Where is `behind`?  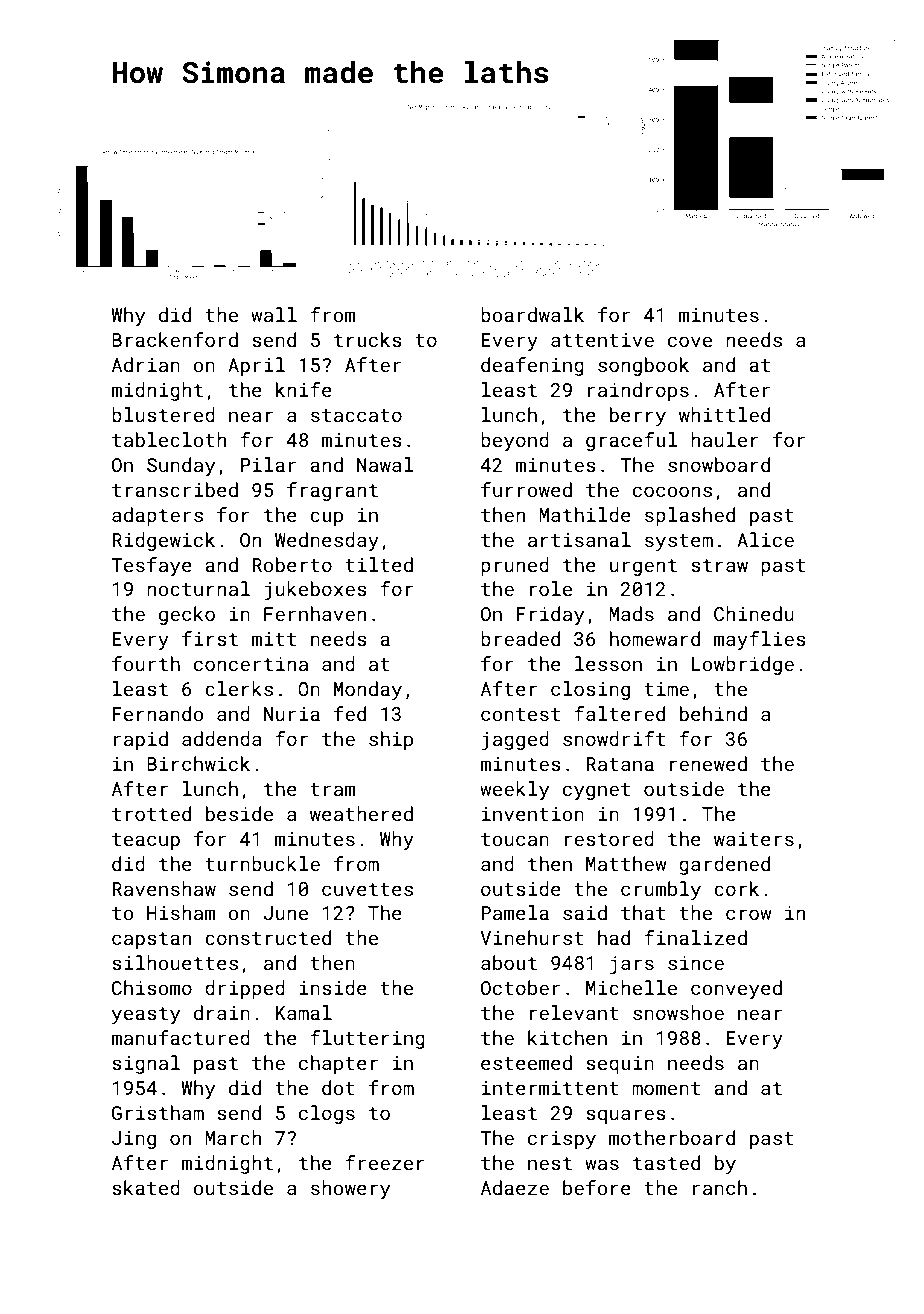
behind is located at coordinates (713, 713).
